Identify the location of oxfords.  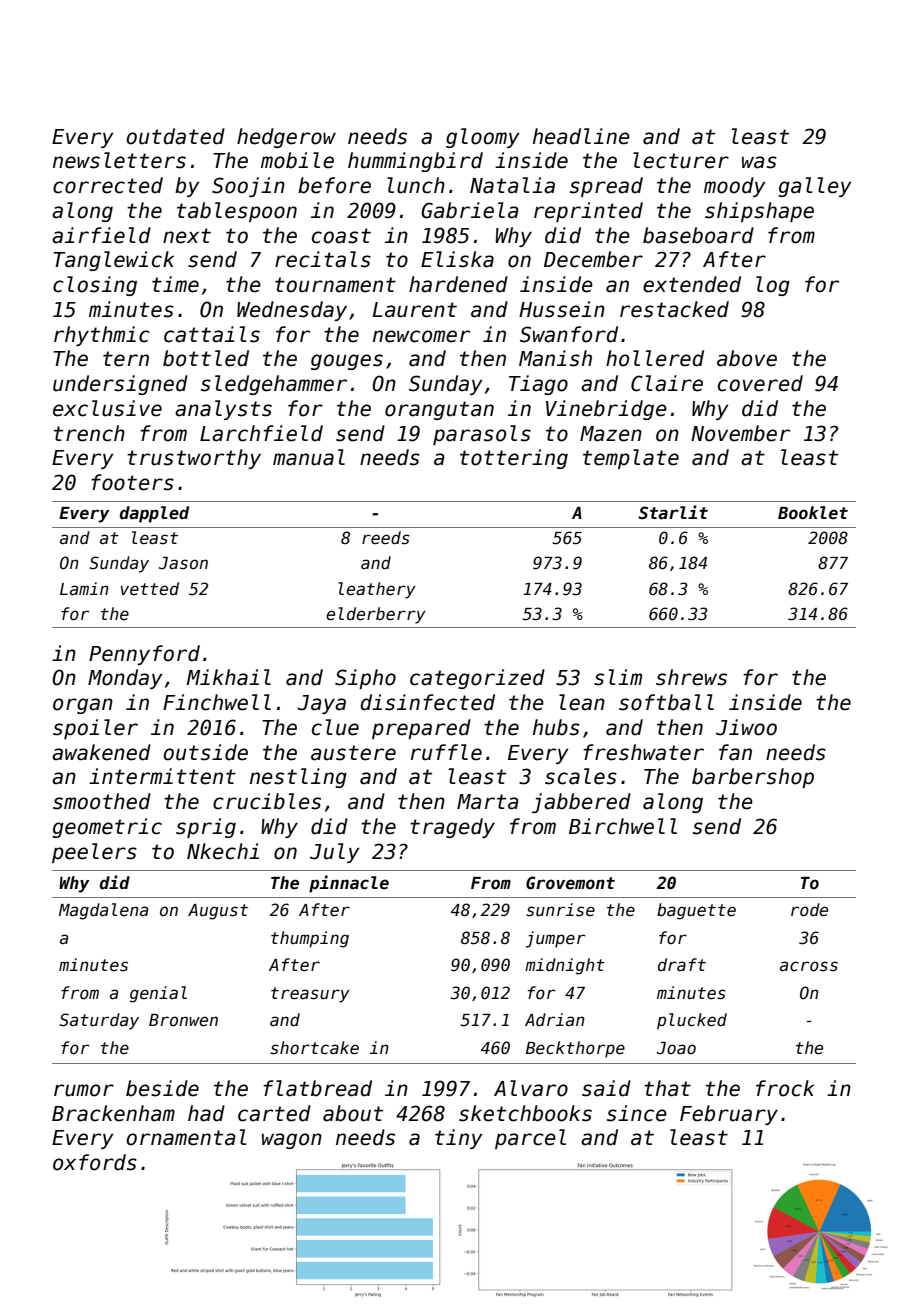
(95, 1162).
